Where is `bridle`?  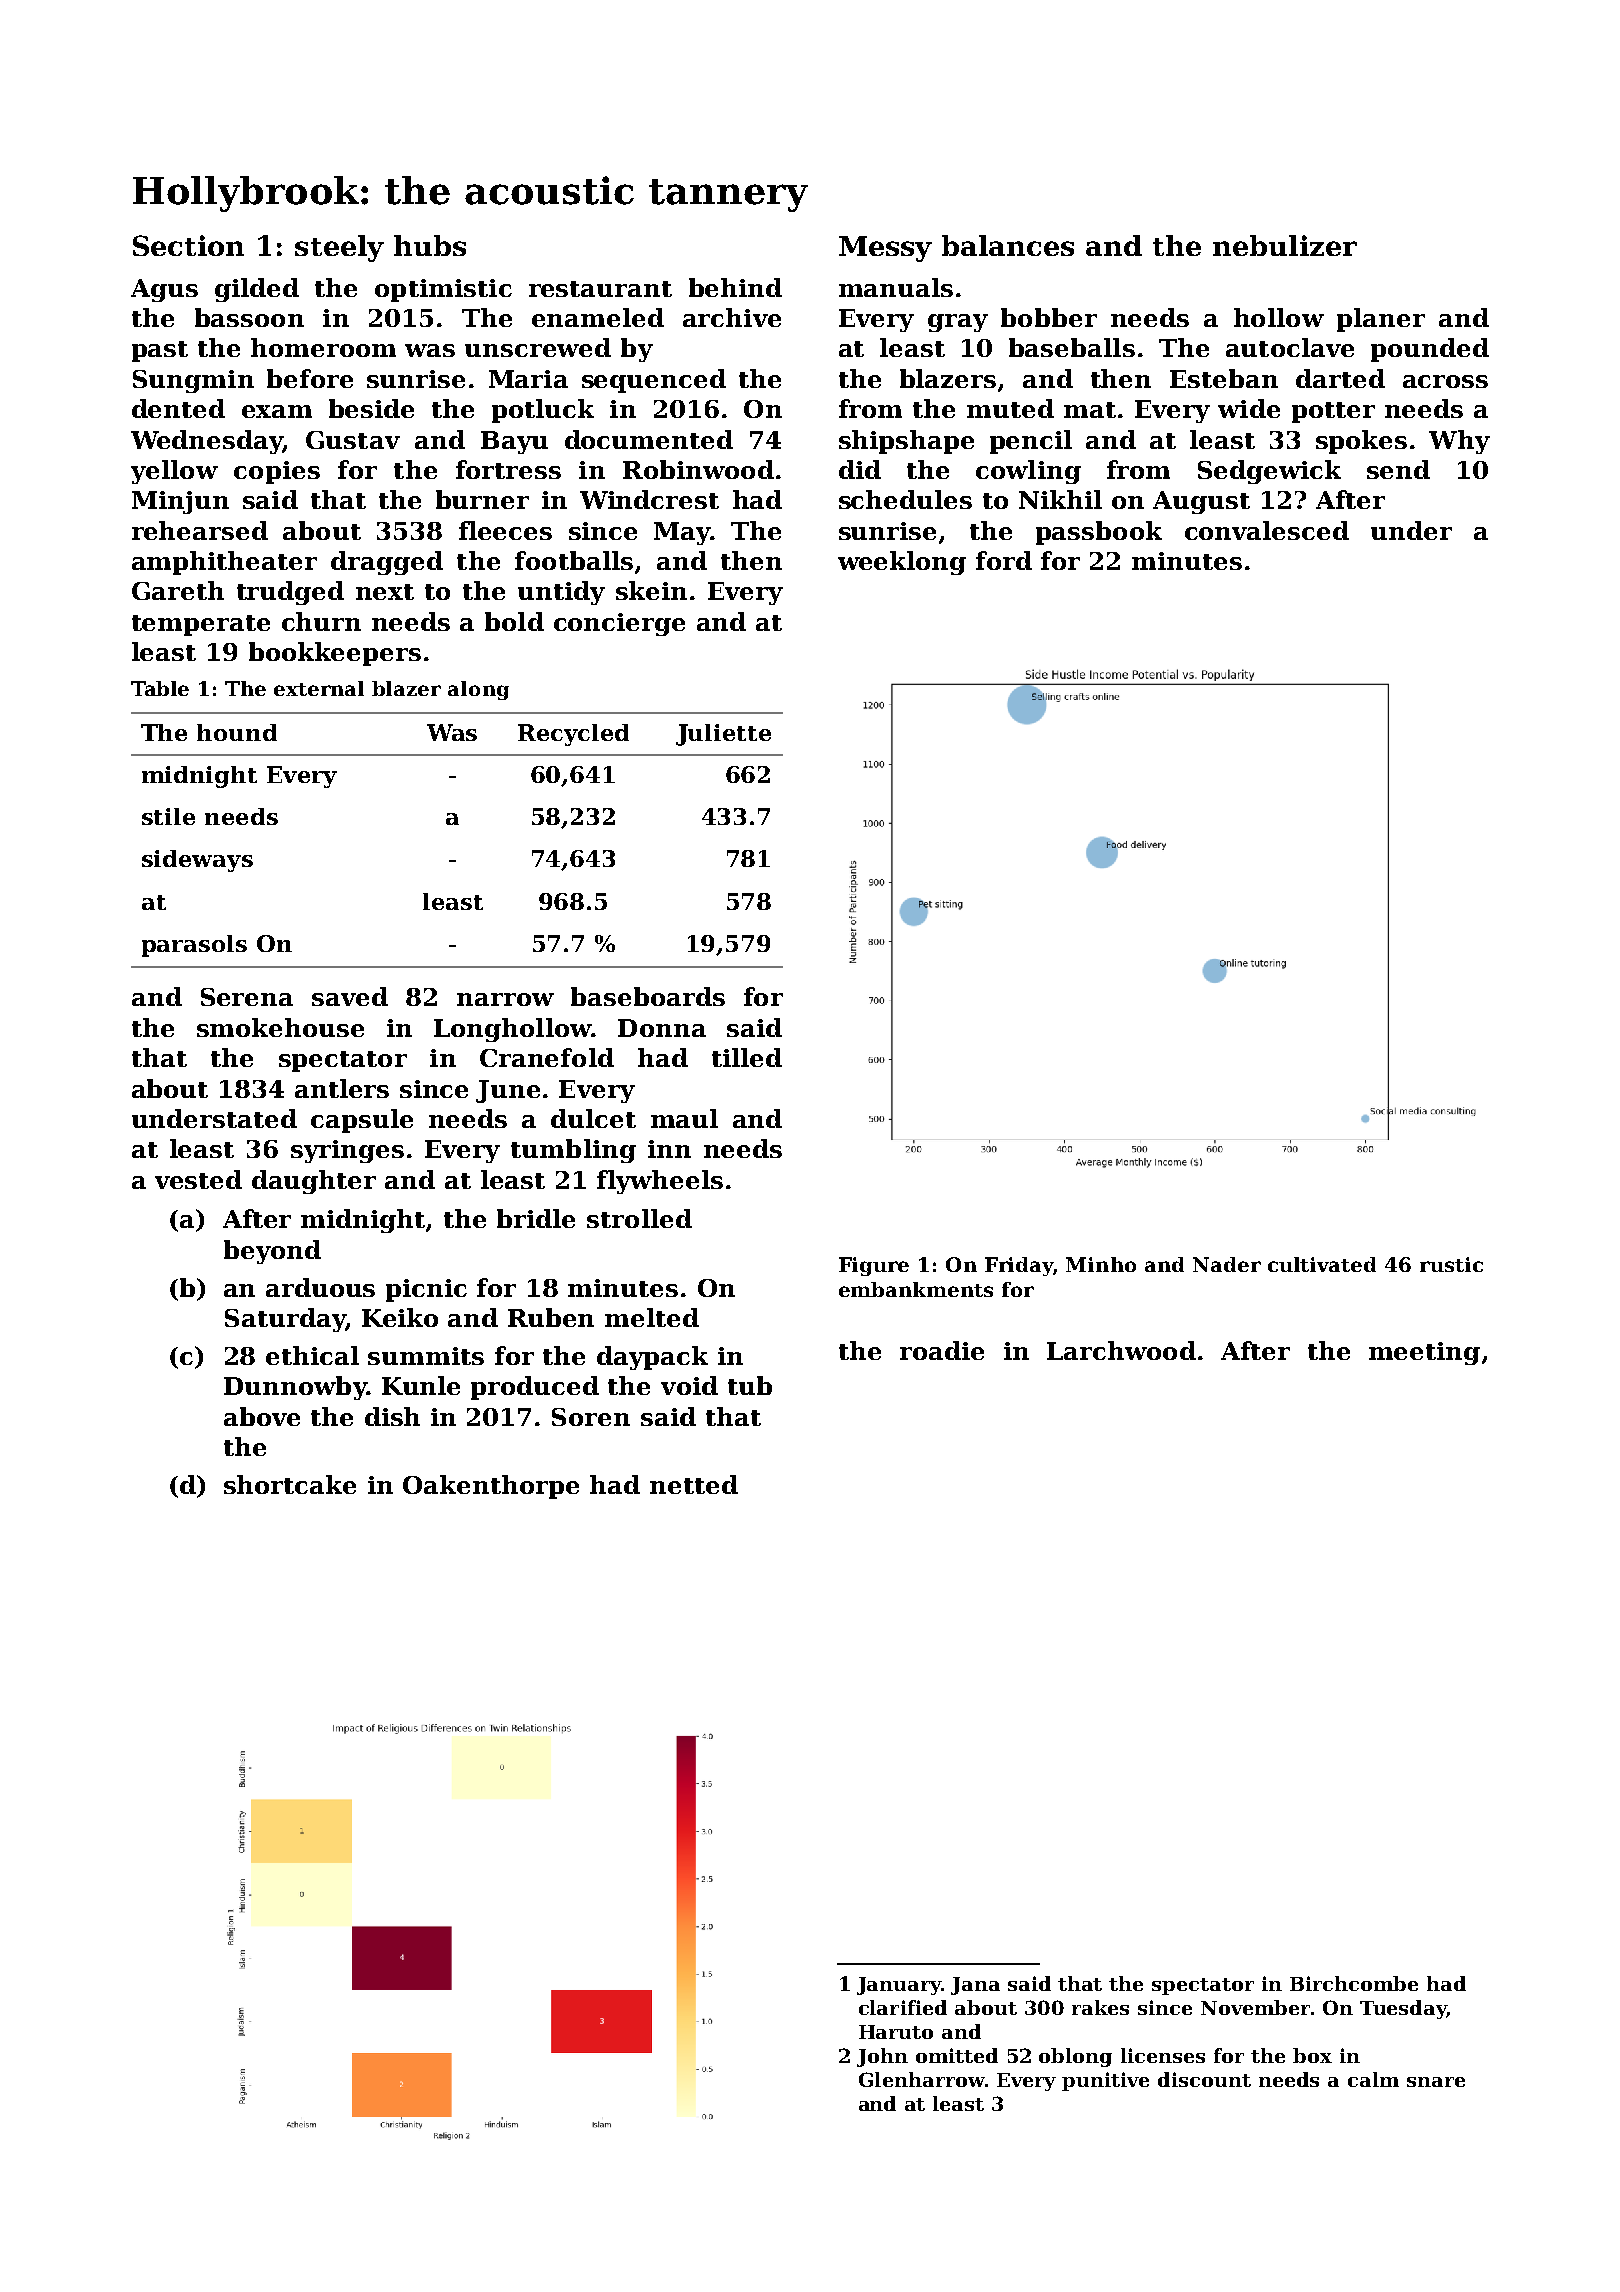
bridle is located at coordinates (536, 1218).
